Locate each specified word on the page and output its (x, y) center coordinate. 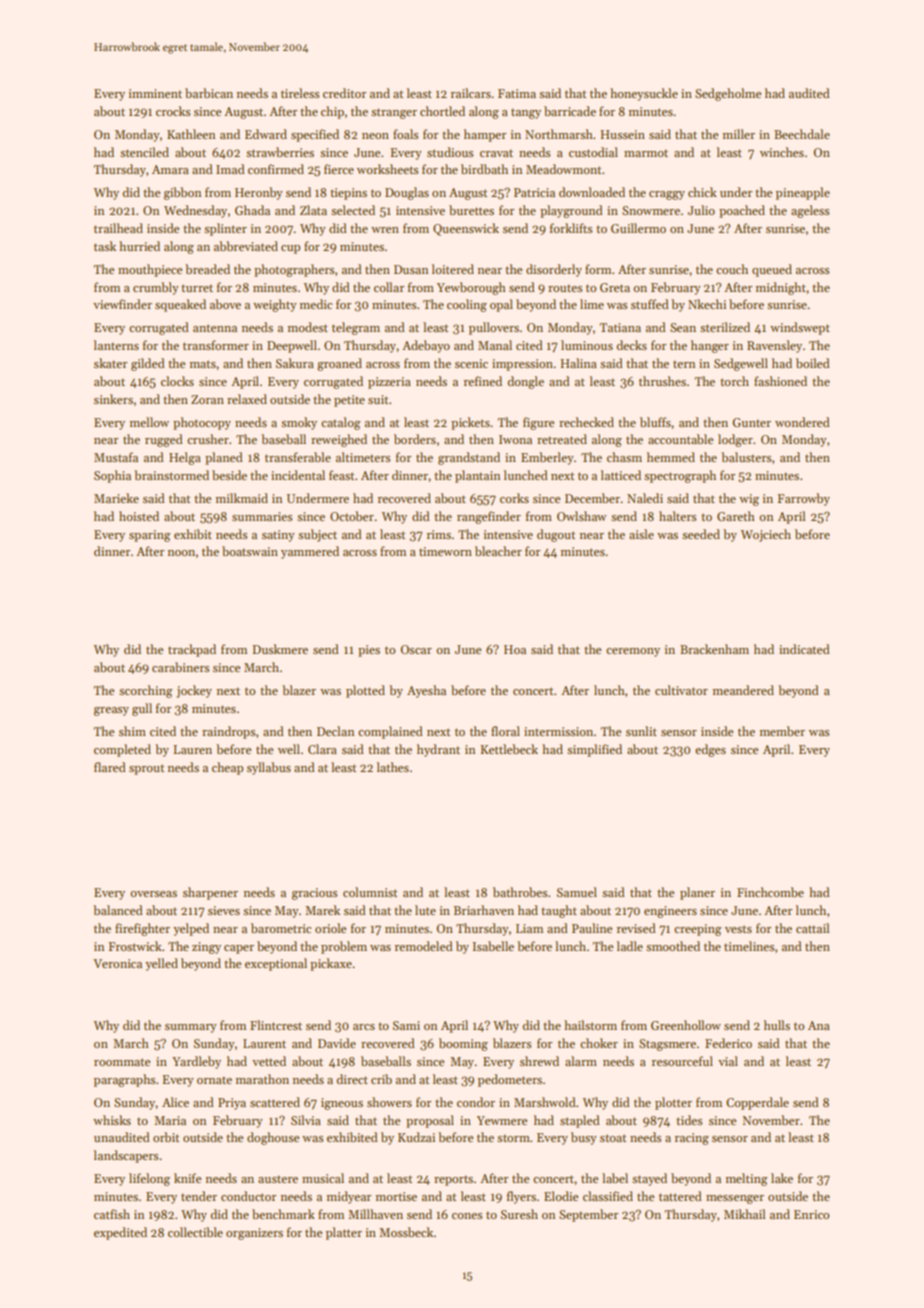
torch (734, 381)
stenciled (144, 152)
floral (505, 731)
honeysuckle (644, 94)
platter (344, 1233)
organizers (254, 1234)
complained (390, 732)
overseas (153, 894)
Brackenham (714, 649)
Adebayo (426, 346)
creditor (344, 93)
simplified (594, 750)
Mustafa (116, 457)
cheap (227, 768)
